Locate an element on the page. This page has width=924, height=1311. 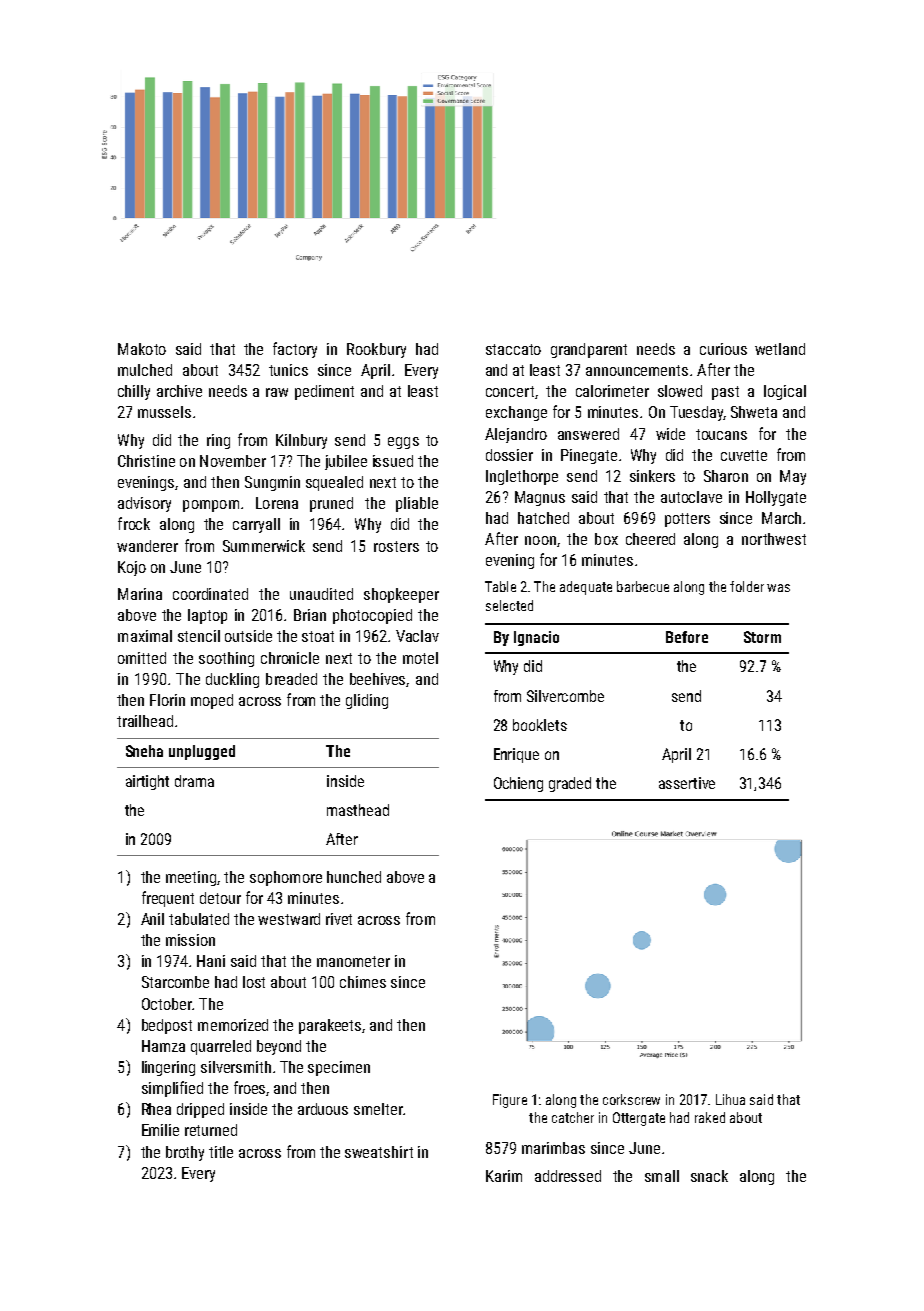
Karim is located at coordinates (504, 1176).
